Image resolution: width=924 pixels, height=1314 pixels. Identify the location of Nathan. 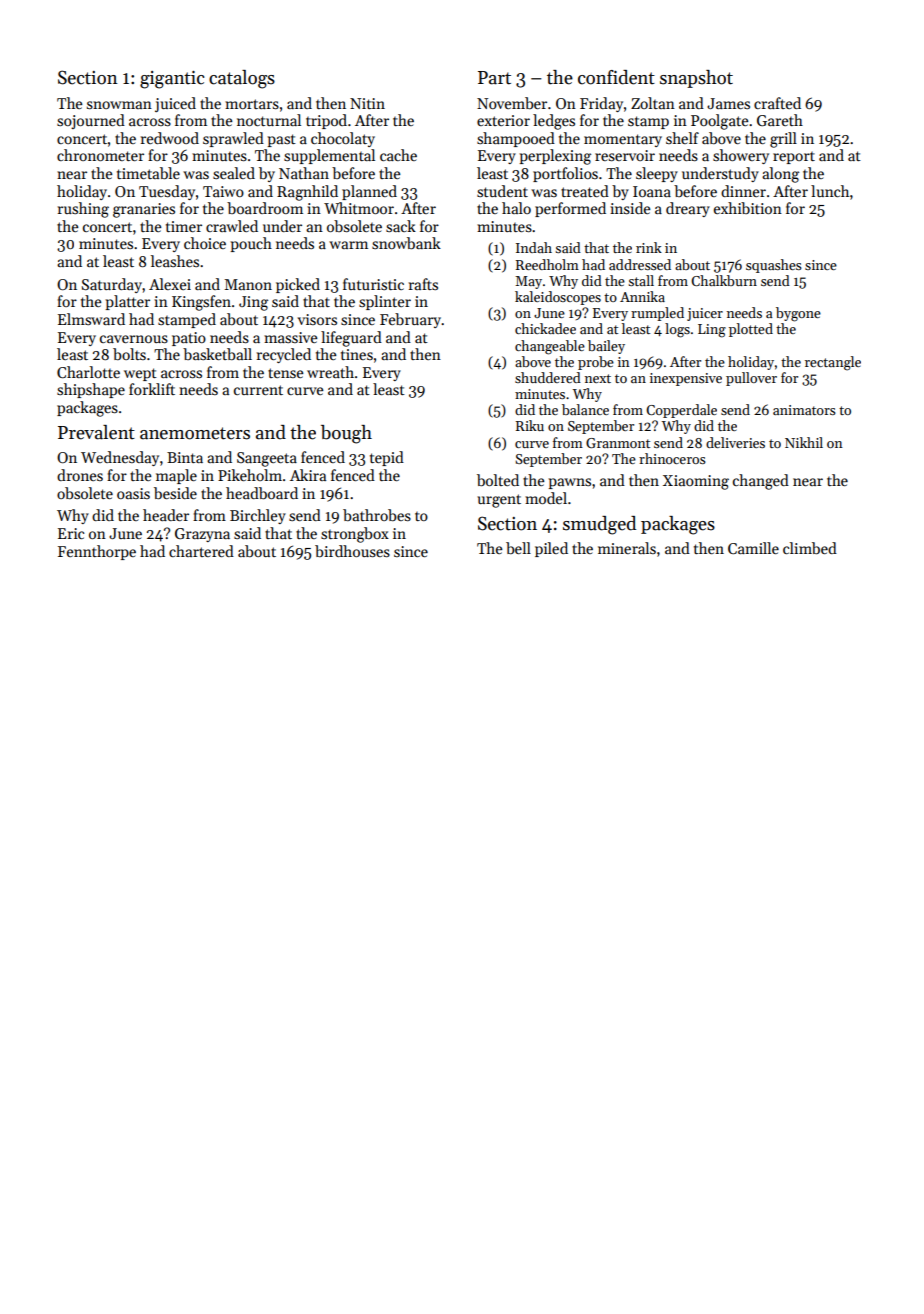
(304, 173).
